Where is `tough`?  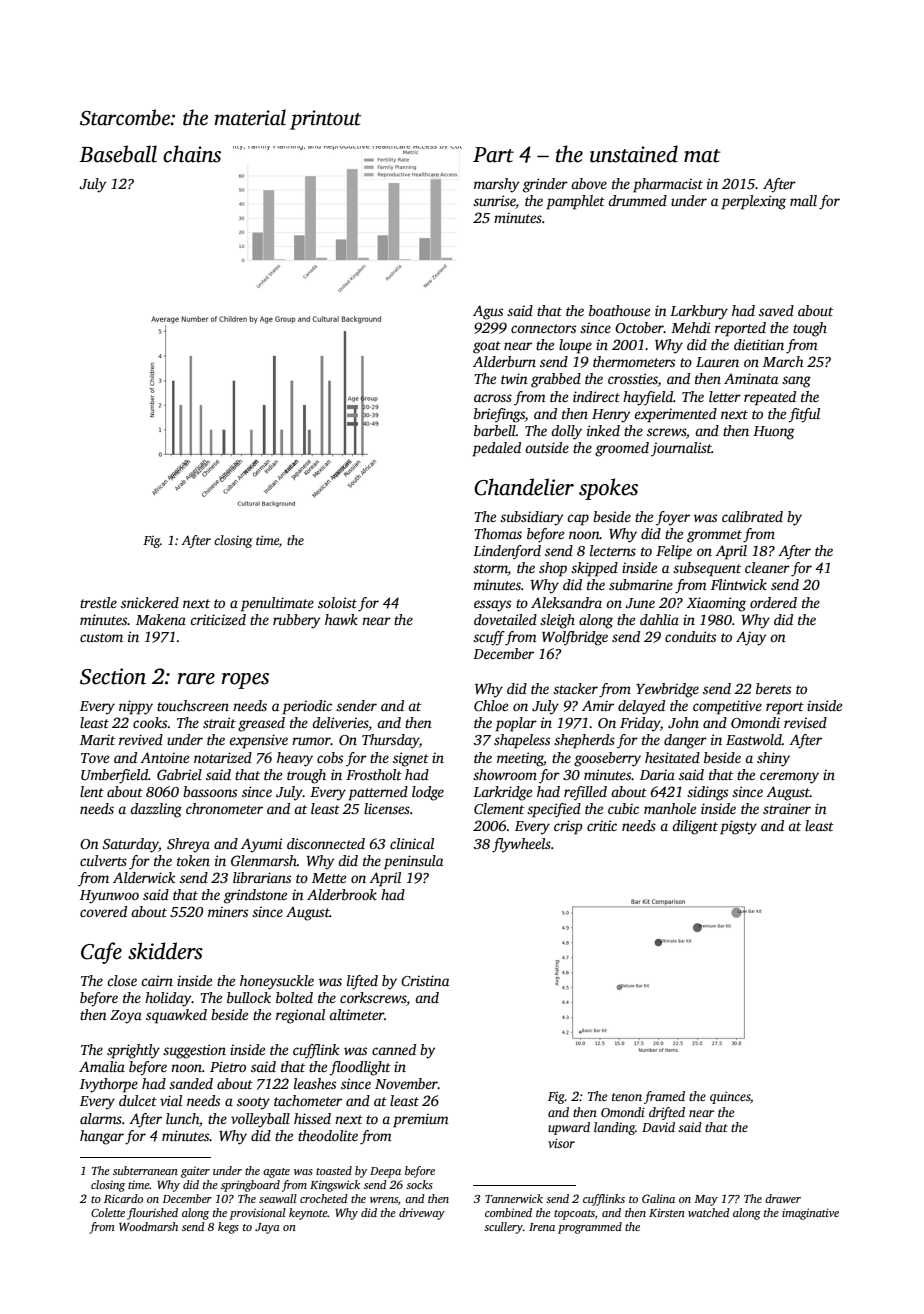 tough is located at coordinates (810, 329).
